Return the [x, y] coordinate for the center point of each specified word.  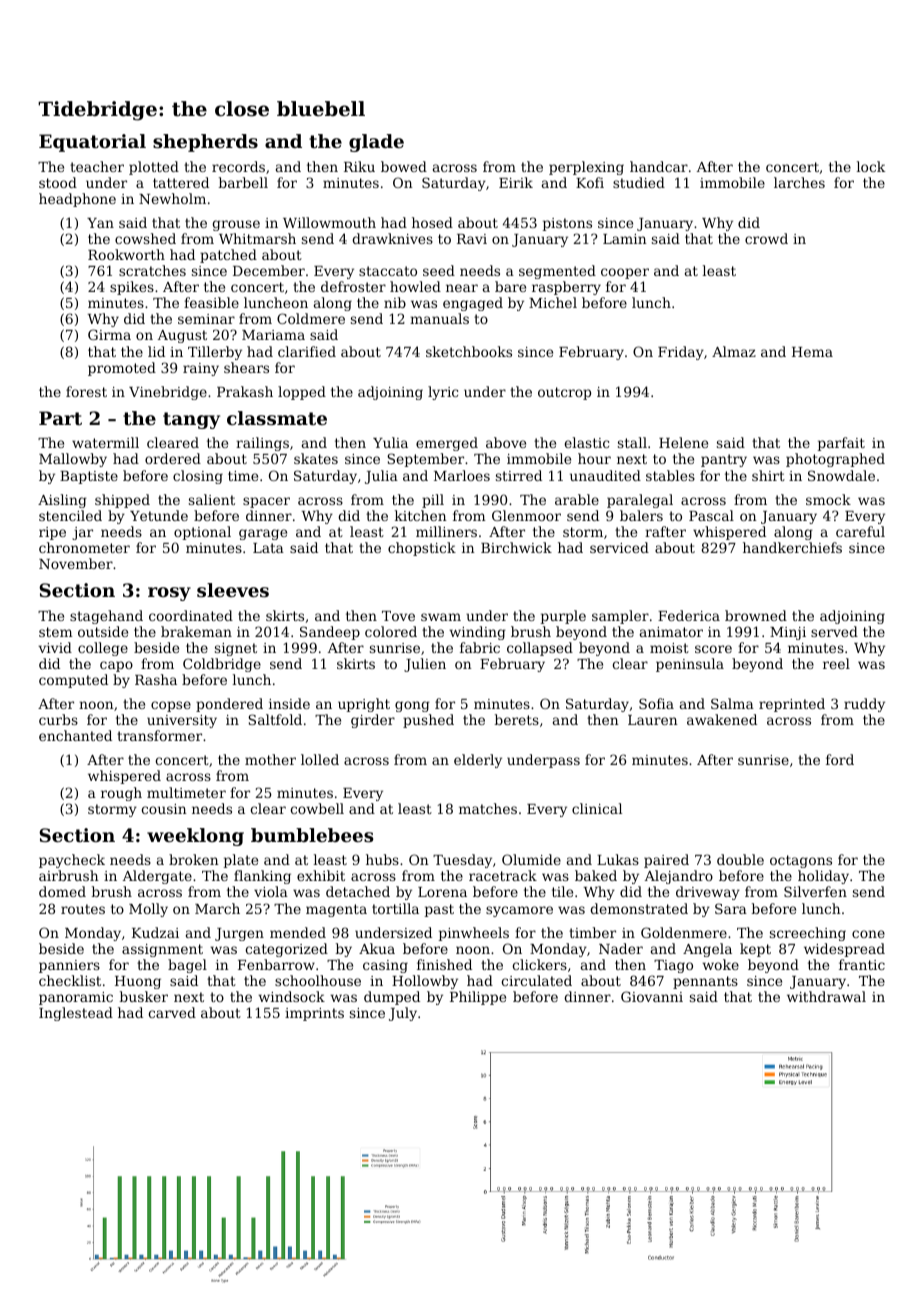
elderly [478, 761]
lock [871, 166]
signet [236, 649]
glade [376, 143]
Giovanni [652, 996]
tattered [181, 182]
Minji [788, 633]
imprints [314, 1014]
